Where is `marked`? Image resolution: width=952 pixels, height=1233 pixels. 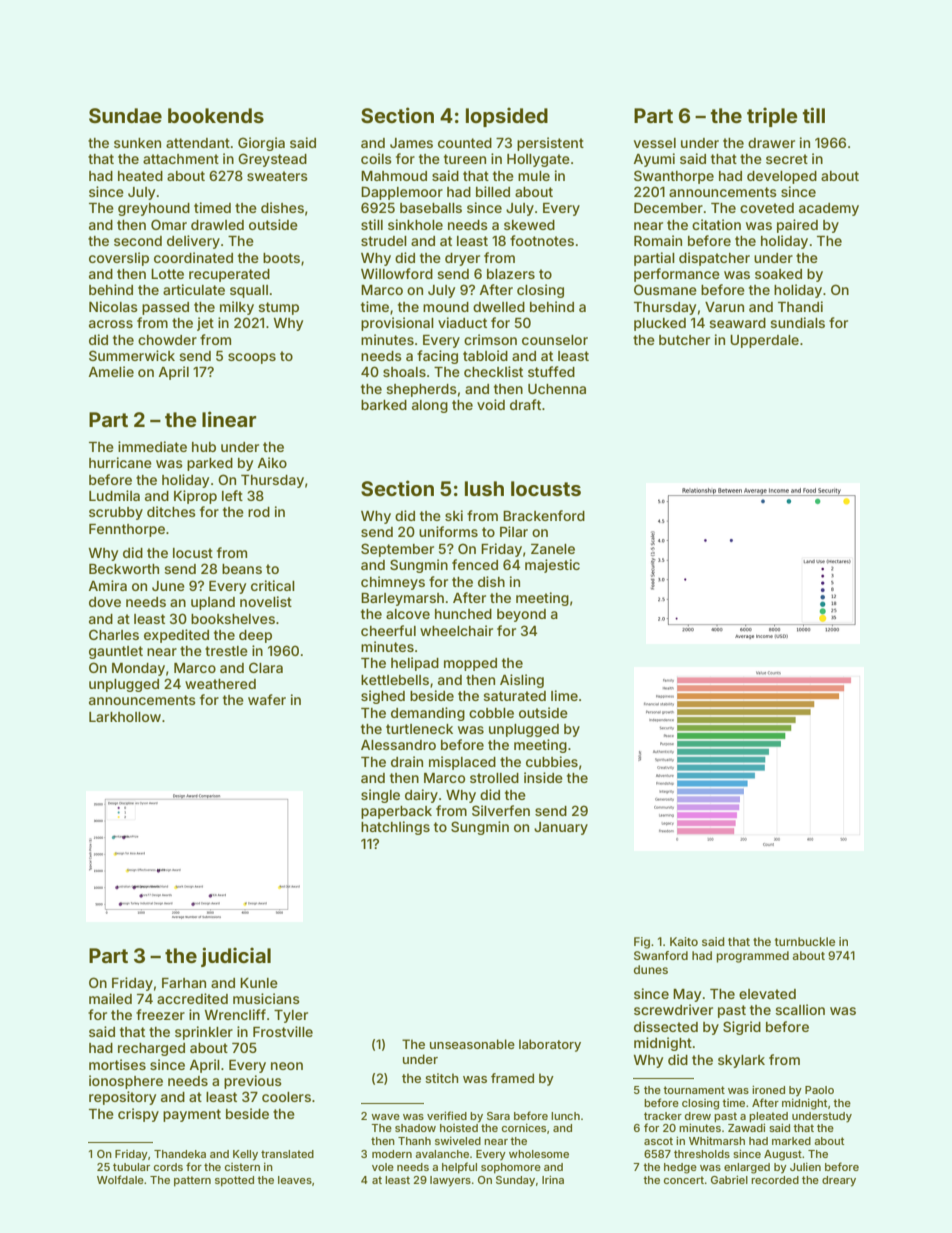 marked is located at coordinates (791, 1141).
